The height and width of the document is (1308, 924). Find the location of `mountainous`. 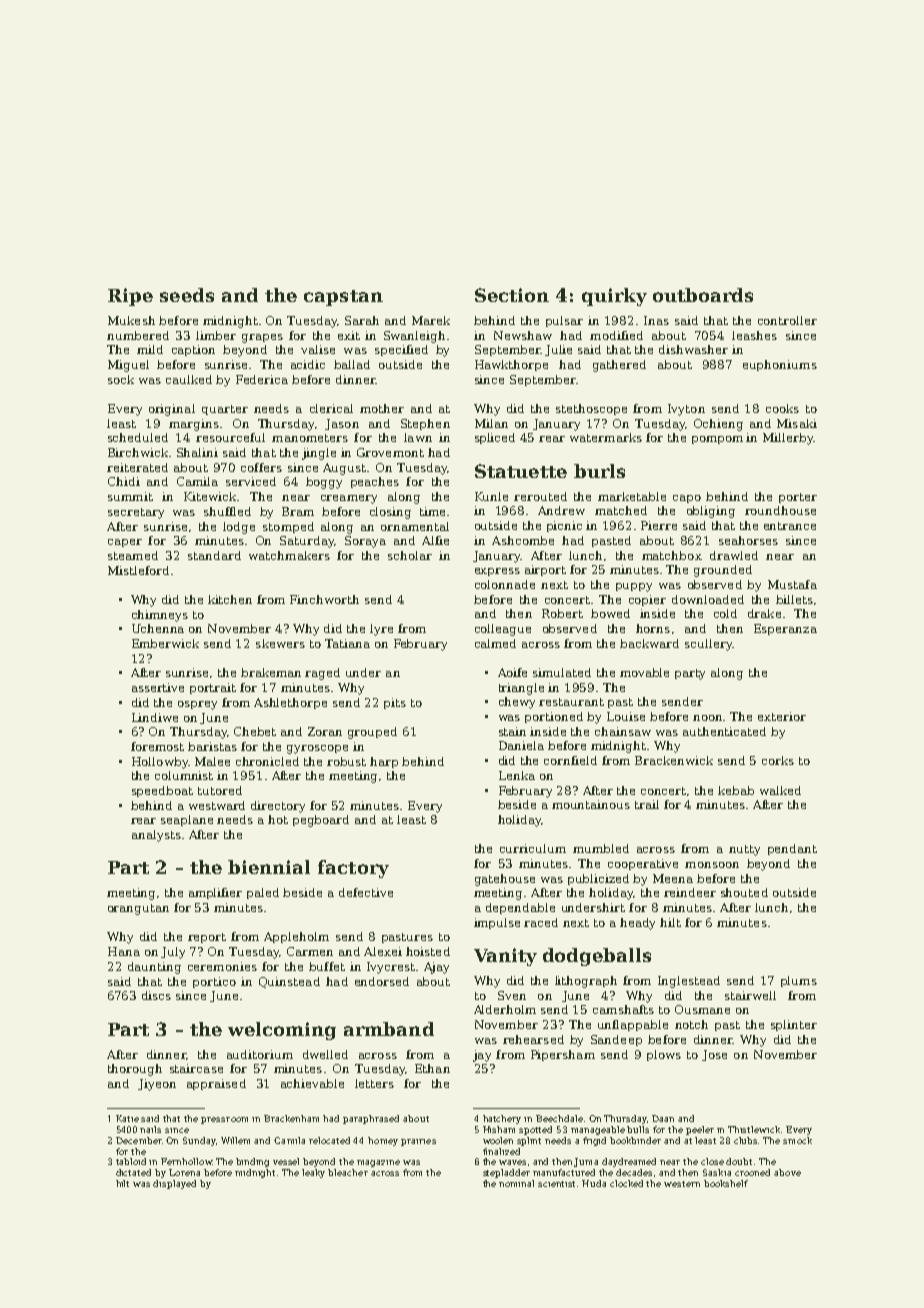

mountainous is located at coordinates (591, 804).
